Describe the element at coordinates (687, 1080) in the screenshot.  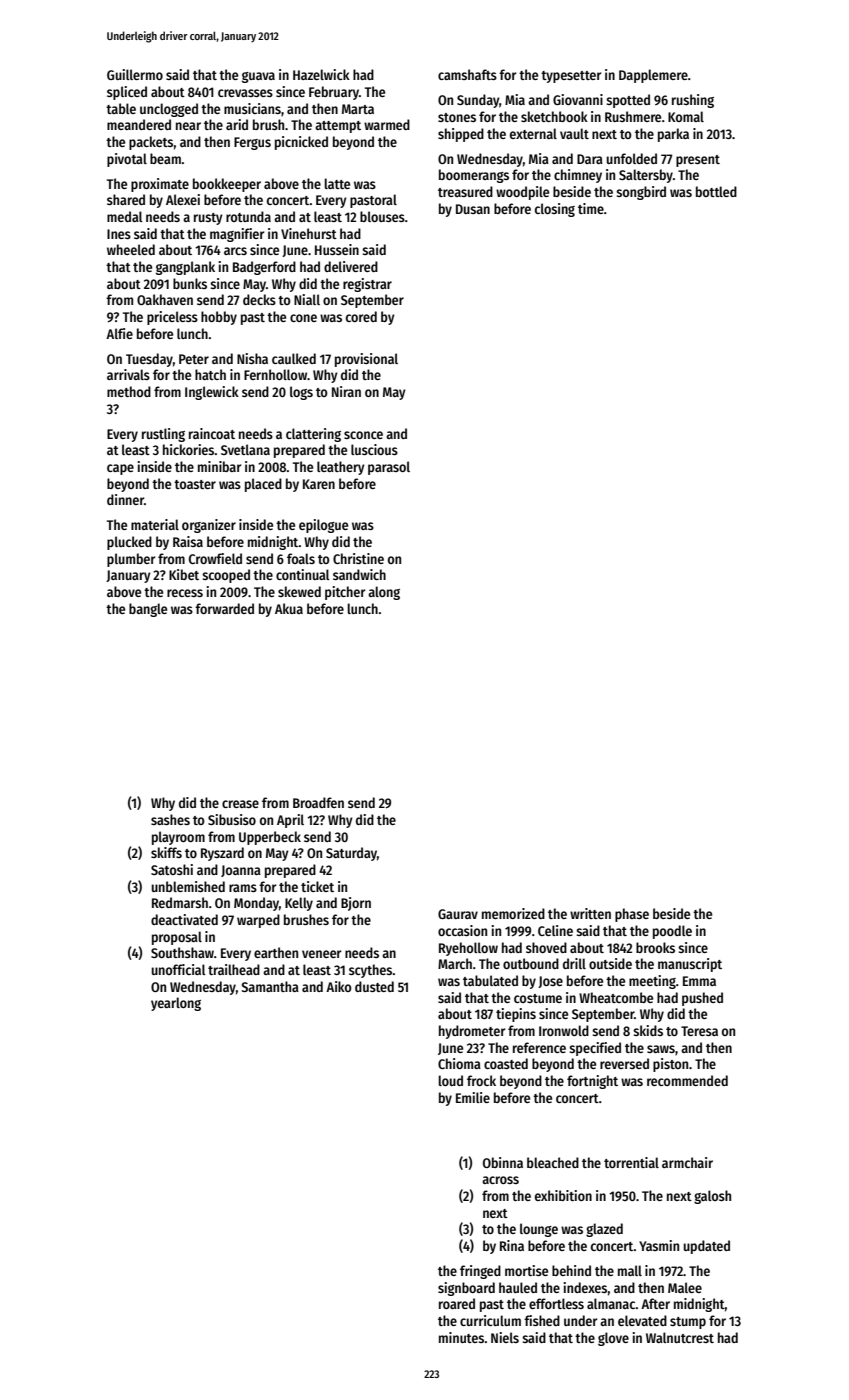
I see `recommended` at that location.
